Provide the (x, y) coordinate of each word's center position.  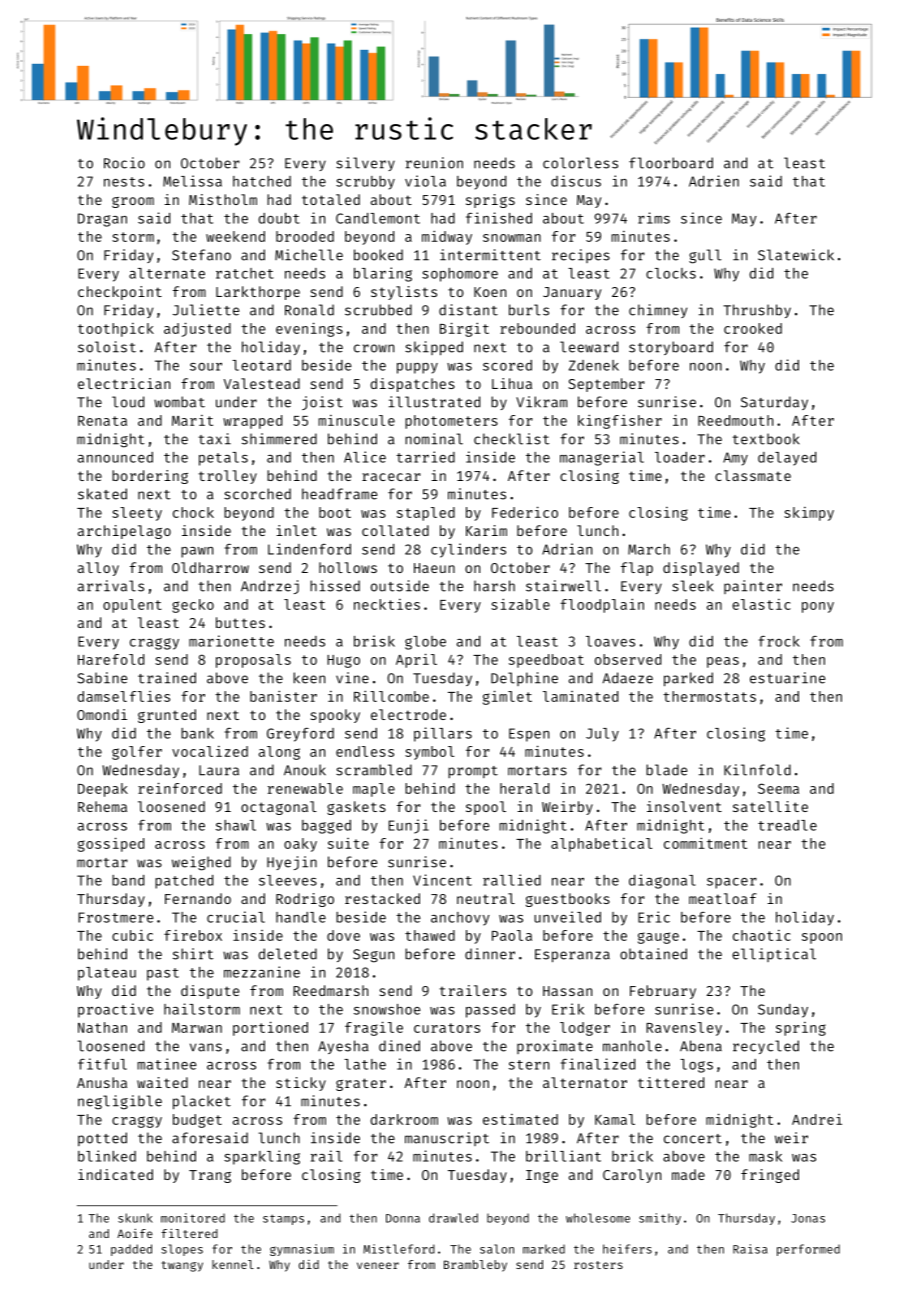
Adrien (714, 181)
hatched (262, 181)
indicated (115, 1174)
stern (529, 1065)
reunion (434, 163)
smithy (660, 1219)
